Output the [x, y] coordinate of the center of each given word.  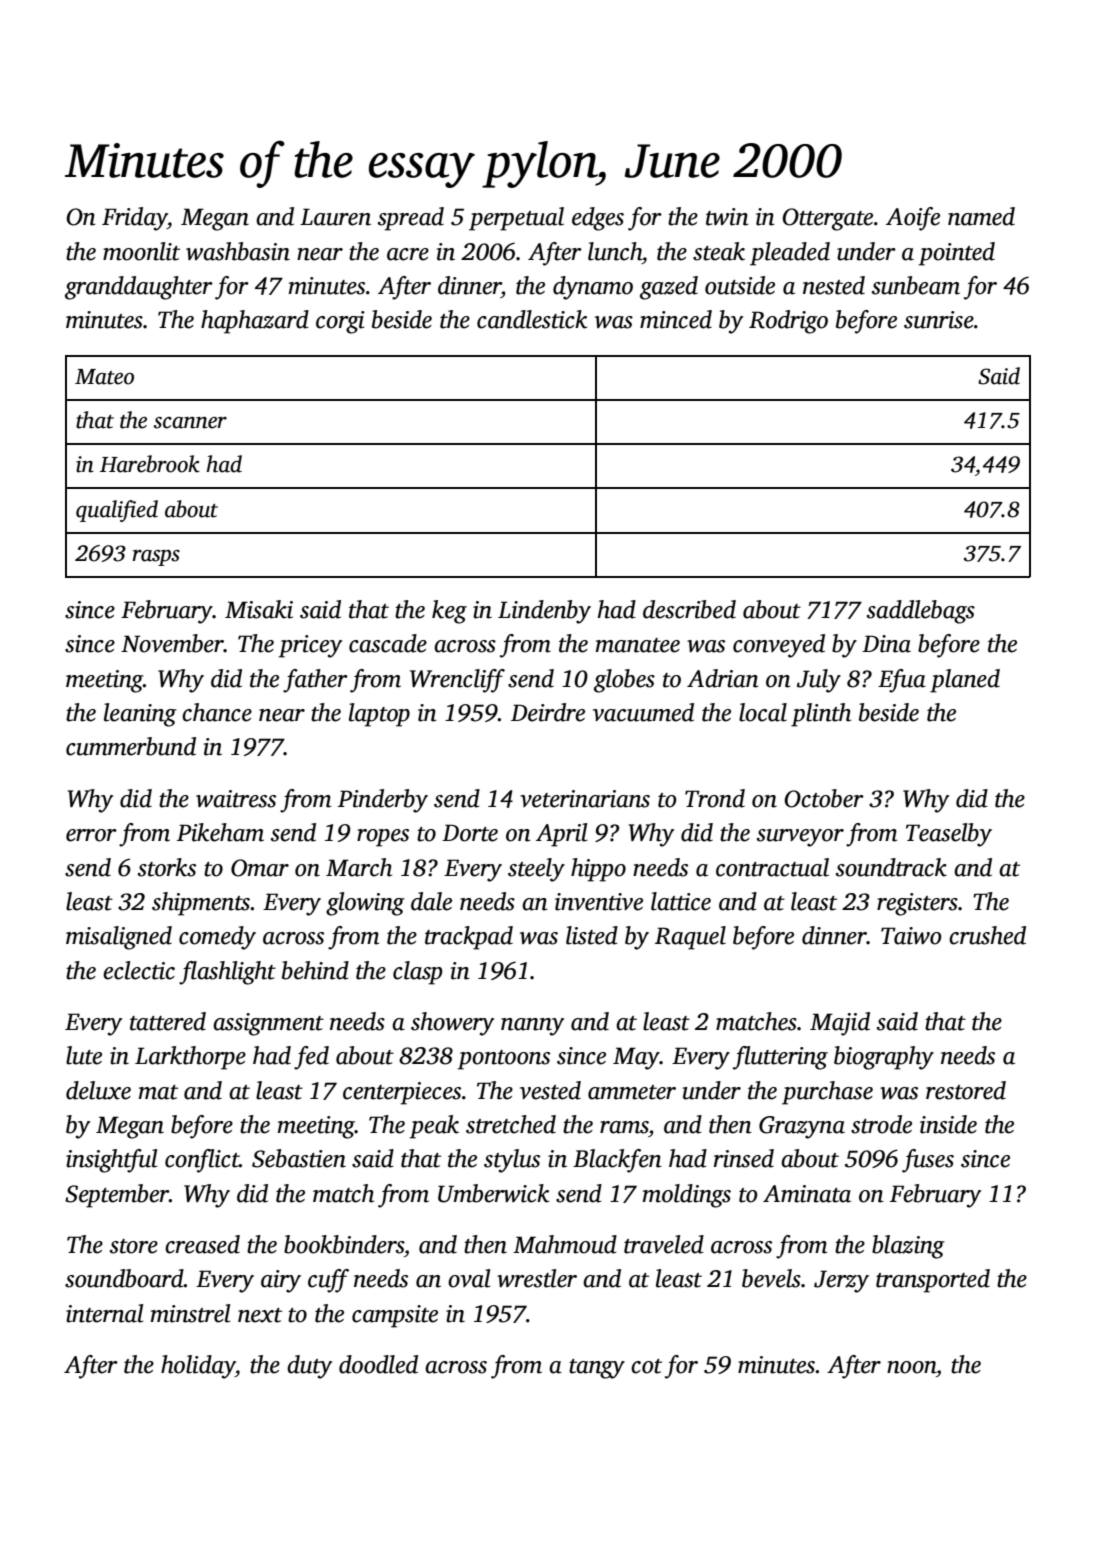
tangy [597, 1369]
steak [719, 251]
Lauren [335, 217]
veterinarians [585, 799]
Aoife [913, 219]
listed [592, 935]
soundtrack [891, 867]
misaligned [119, 938]
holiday [198, 1367]
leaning [140, 715]
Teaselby [949, 835]
